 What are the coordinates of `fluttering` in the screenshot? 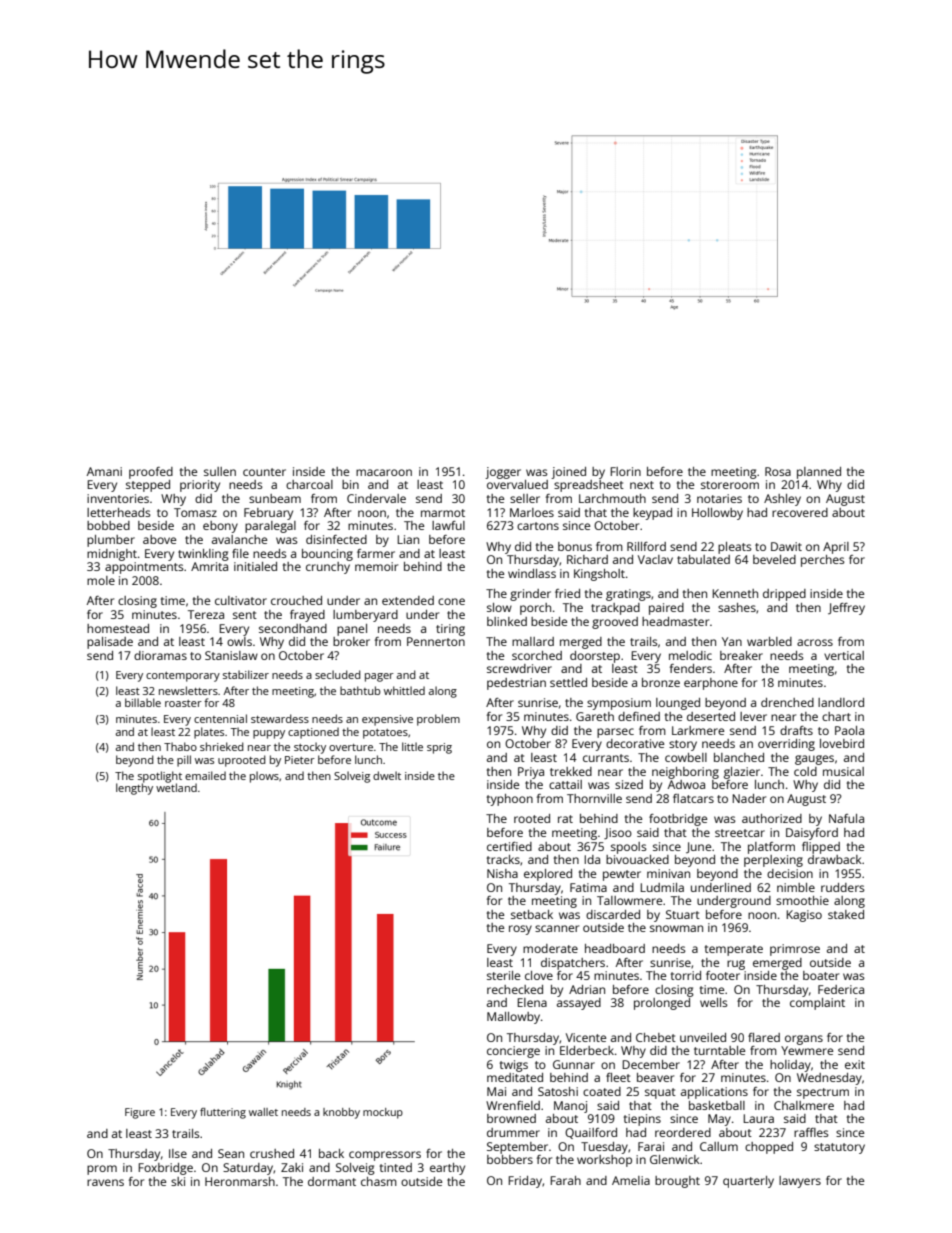 It's located at (223, 1113).
